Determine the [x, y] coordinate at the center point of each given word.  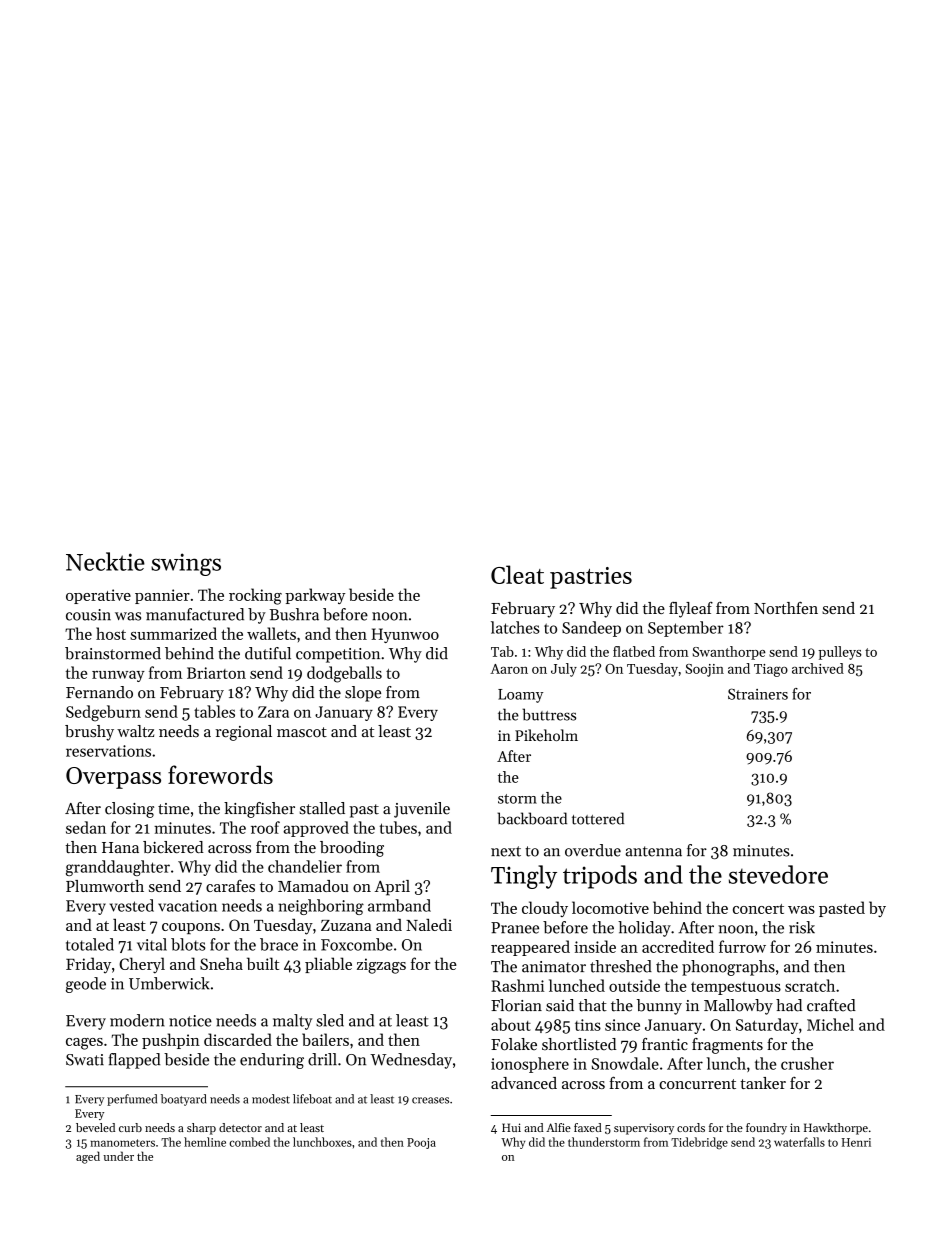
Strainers [758, 694]
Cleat [517, 574]
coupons [191, 928]
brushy [89, 733]
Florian [516, 1005]
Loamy [520, 696]
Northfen [786, 608]
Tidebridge [699, 1143]
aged [88, 1157]
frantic [665, 1044]
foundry [766, 1129]
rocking [255, 596]
